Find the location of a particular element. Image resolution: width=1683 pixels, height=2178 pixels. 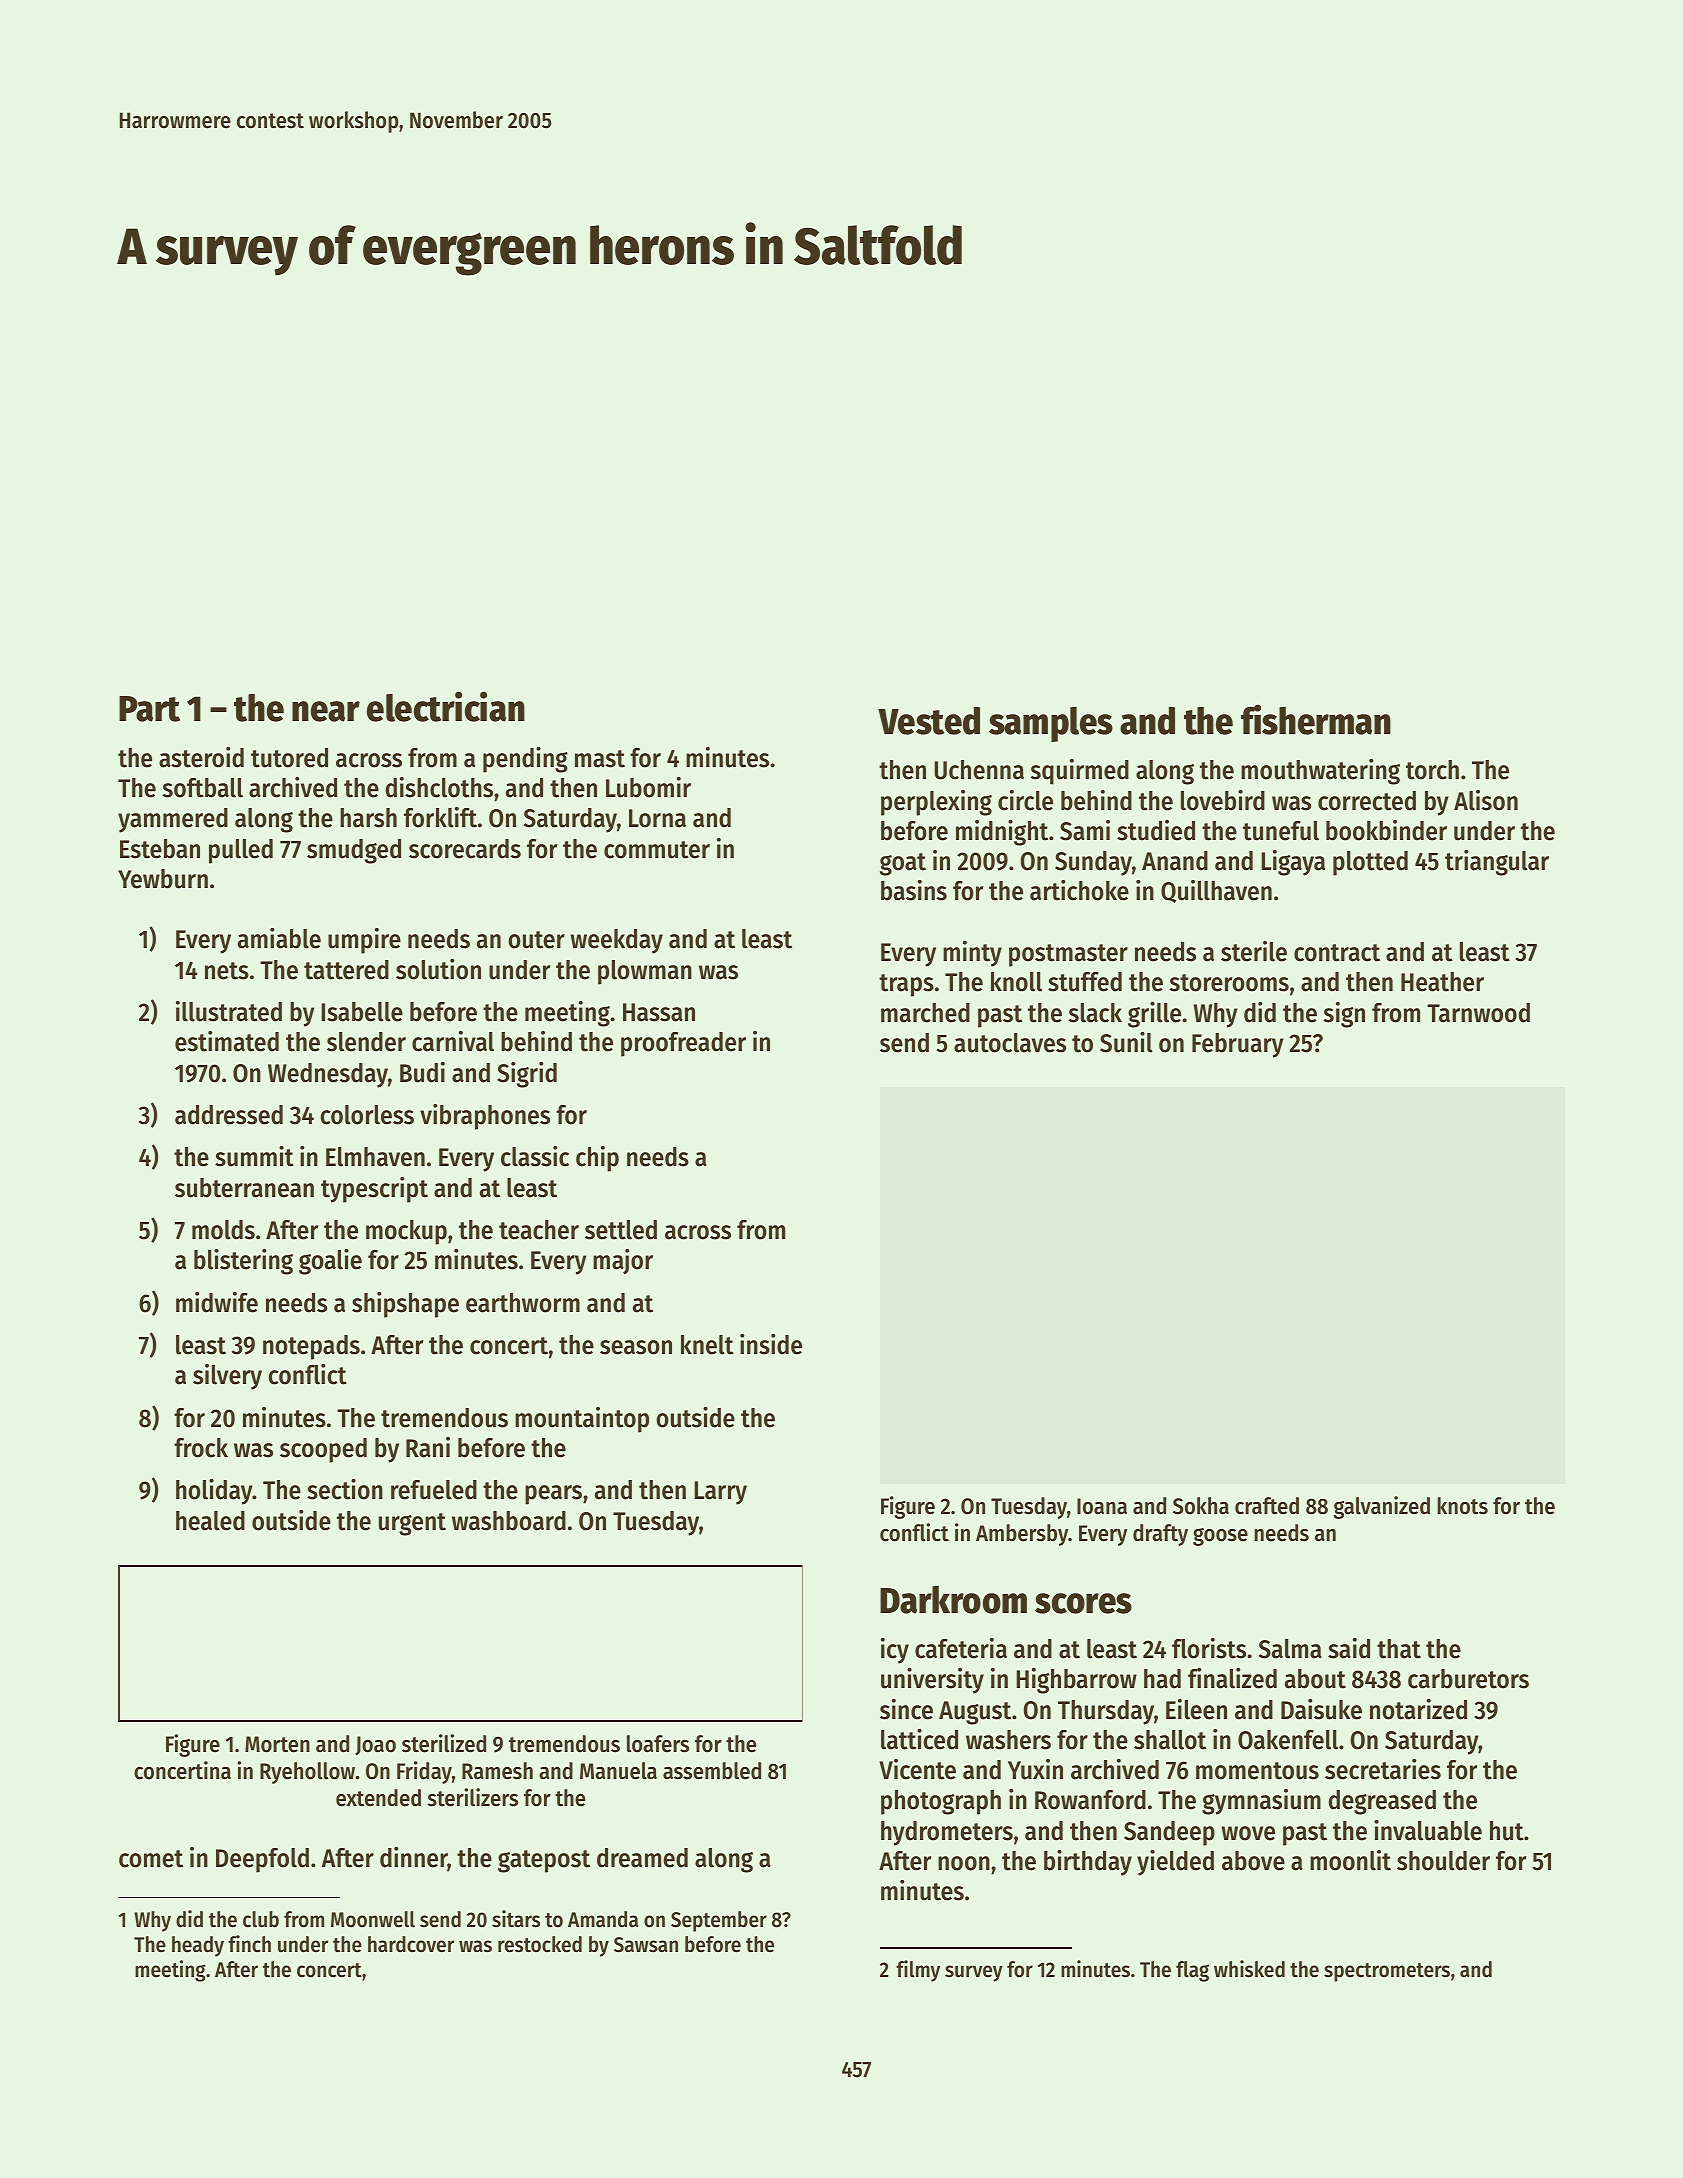

Larry is located at coordinates (720, 1493).
